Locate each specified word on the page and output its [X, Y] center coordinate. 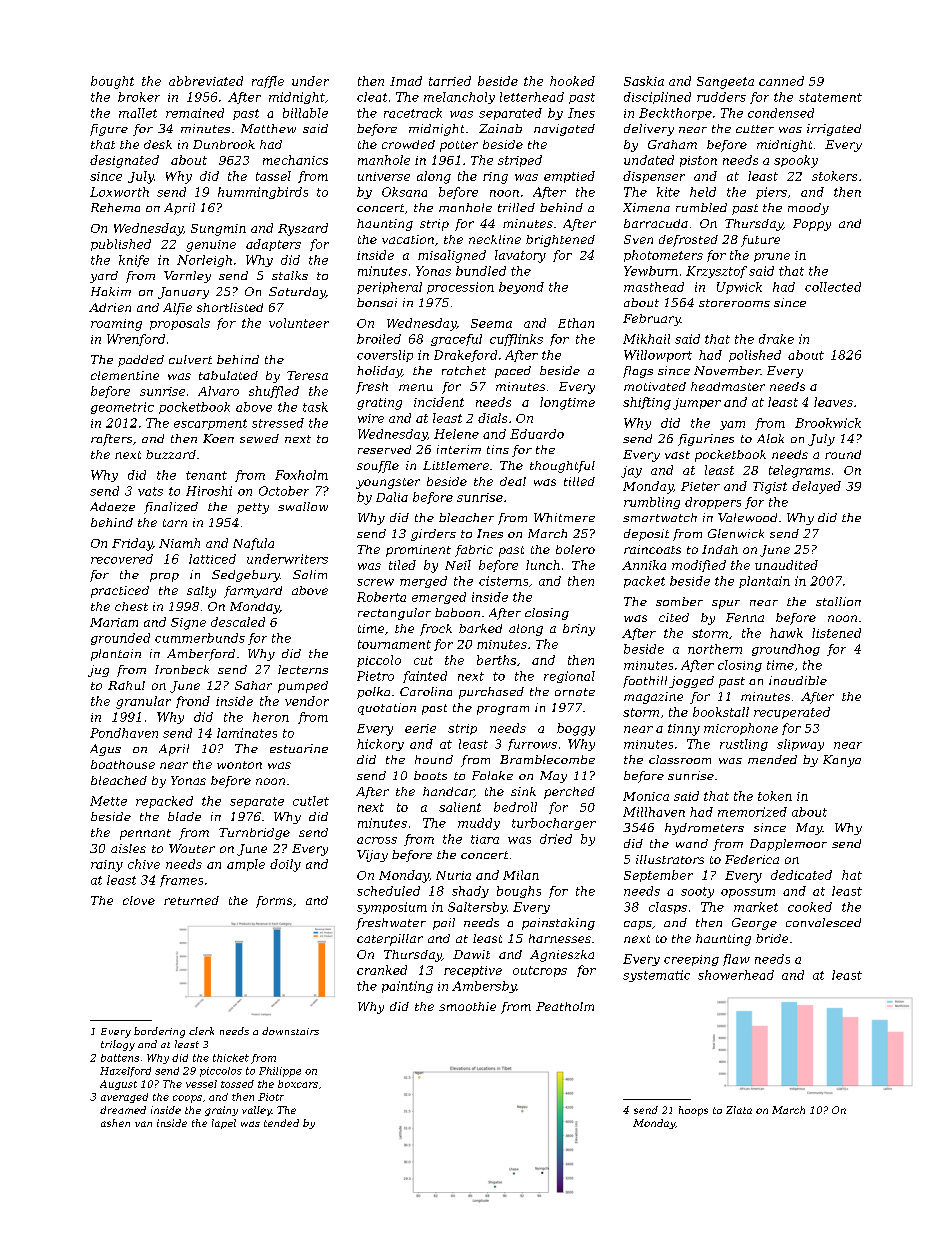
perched [569, 793]
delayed [816, 487]
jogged [691, 682]
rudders [721, 97]
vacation [408, 239]
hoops [693, 1111]
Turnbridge [254, 834]
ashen [115, 1123]
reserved [384, 449]
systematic [656, 976]
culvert [190, 359]
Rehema [115, 207]
